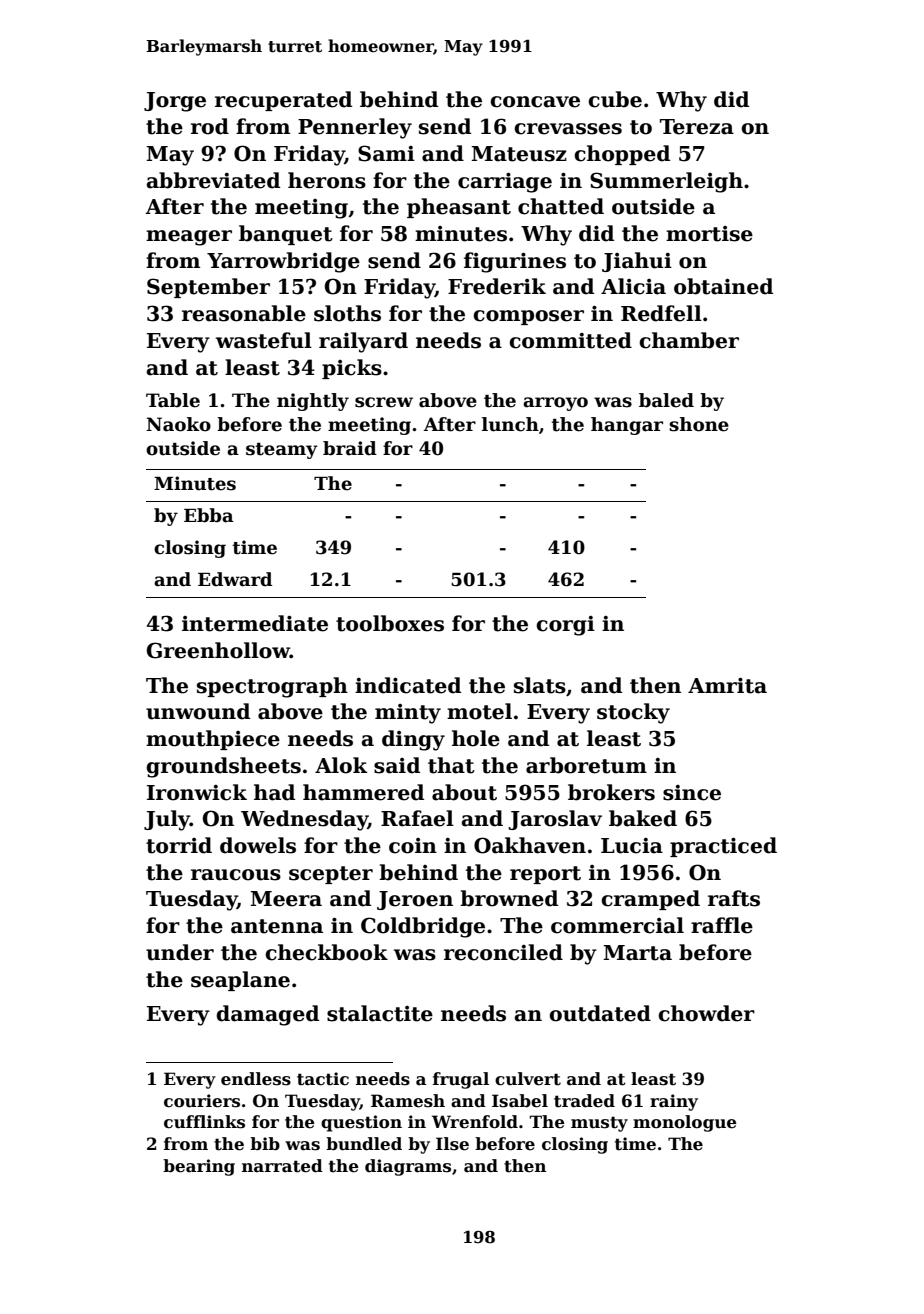  What do you see at coordinates (390, 623) in the screenshot?
I see `toolboxes` at bounding box center [390, 623].
